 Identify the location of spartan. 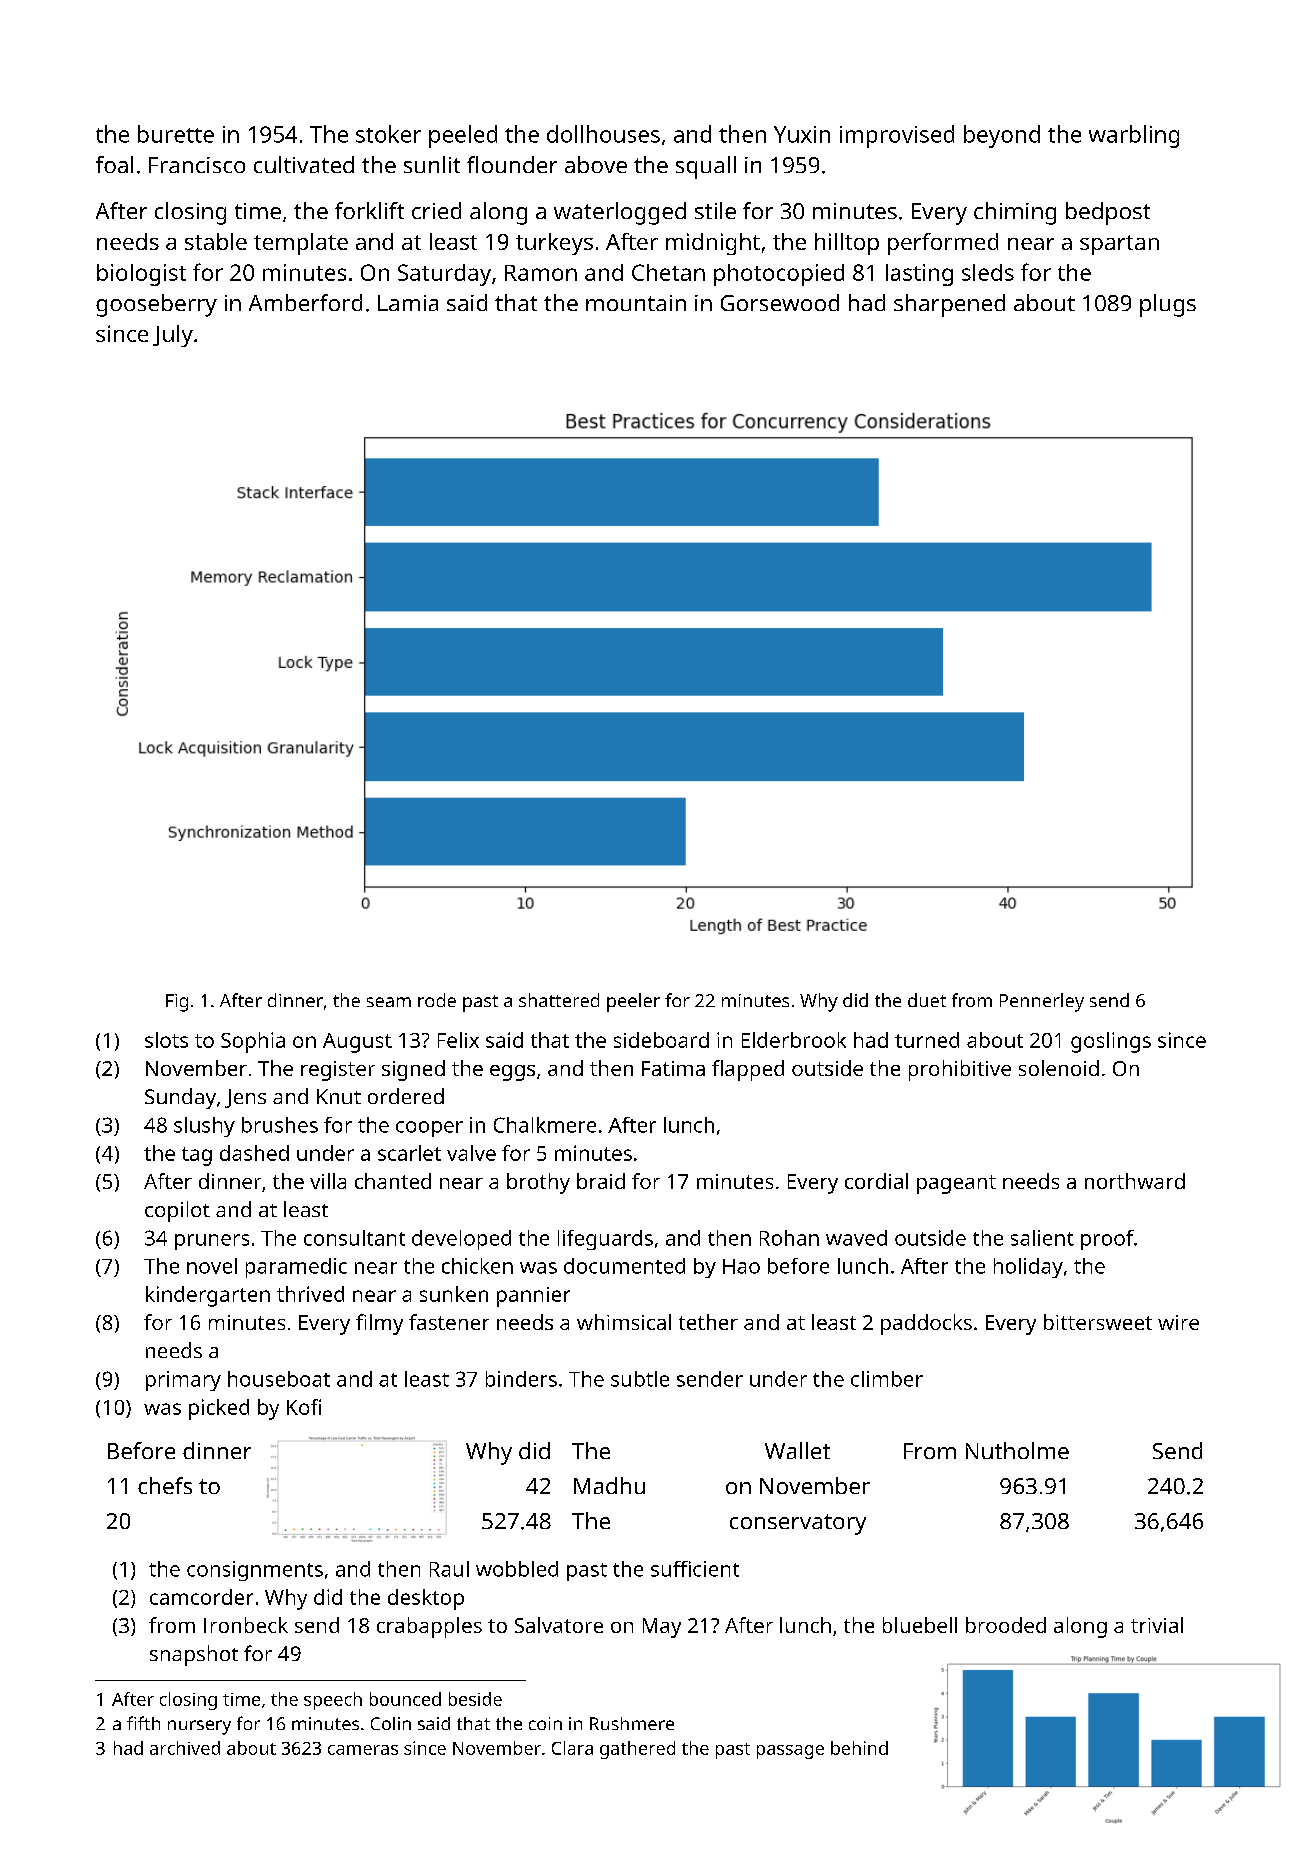
(1119, 245).
